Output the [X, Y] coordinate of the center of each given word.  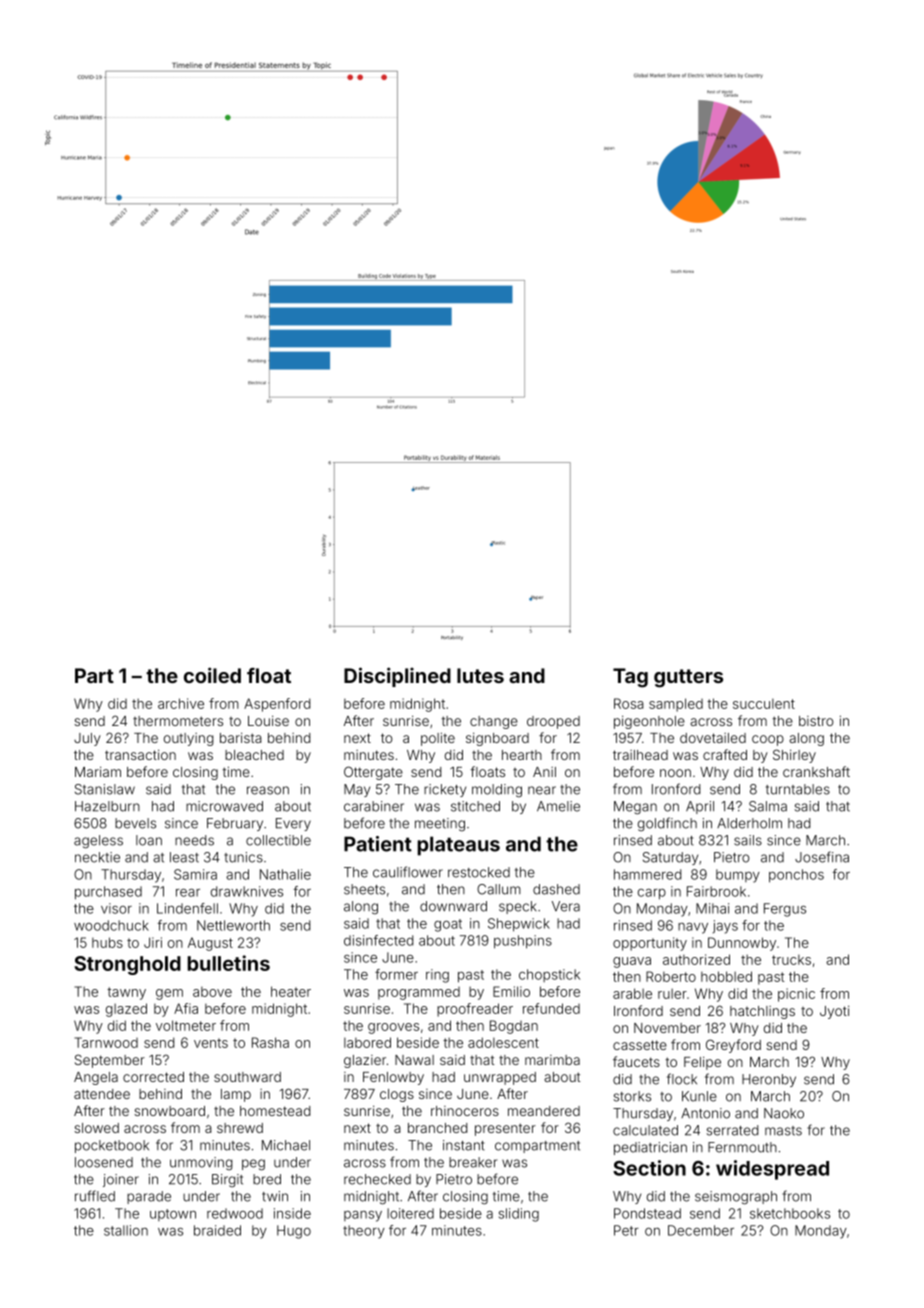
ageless [98, 842]
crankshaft [816, 771]
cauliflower [408, 872]
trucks [791, 960]
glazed [126, 1010]
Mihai [712, 908]
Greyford [733, 1046]
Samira [195, 874]
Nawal [414, 1060]
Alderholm [749, 823]
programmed [419, 993]
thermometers [178, 721]
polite [438, 739]
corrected [153, 1077]
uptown [173, 1215]
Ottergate [373, 773]
